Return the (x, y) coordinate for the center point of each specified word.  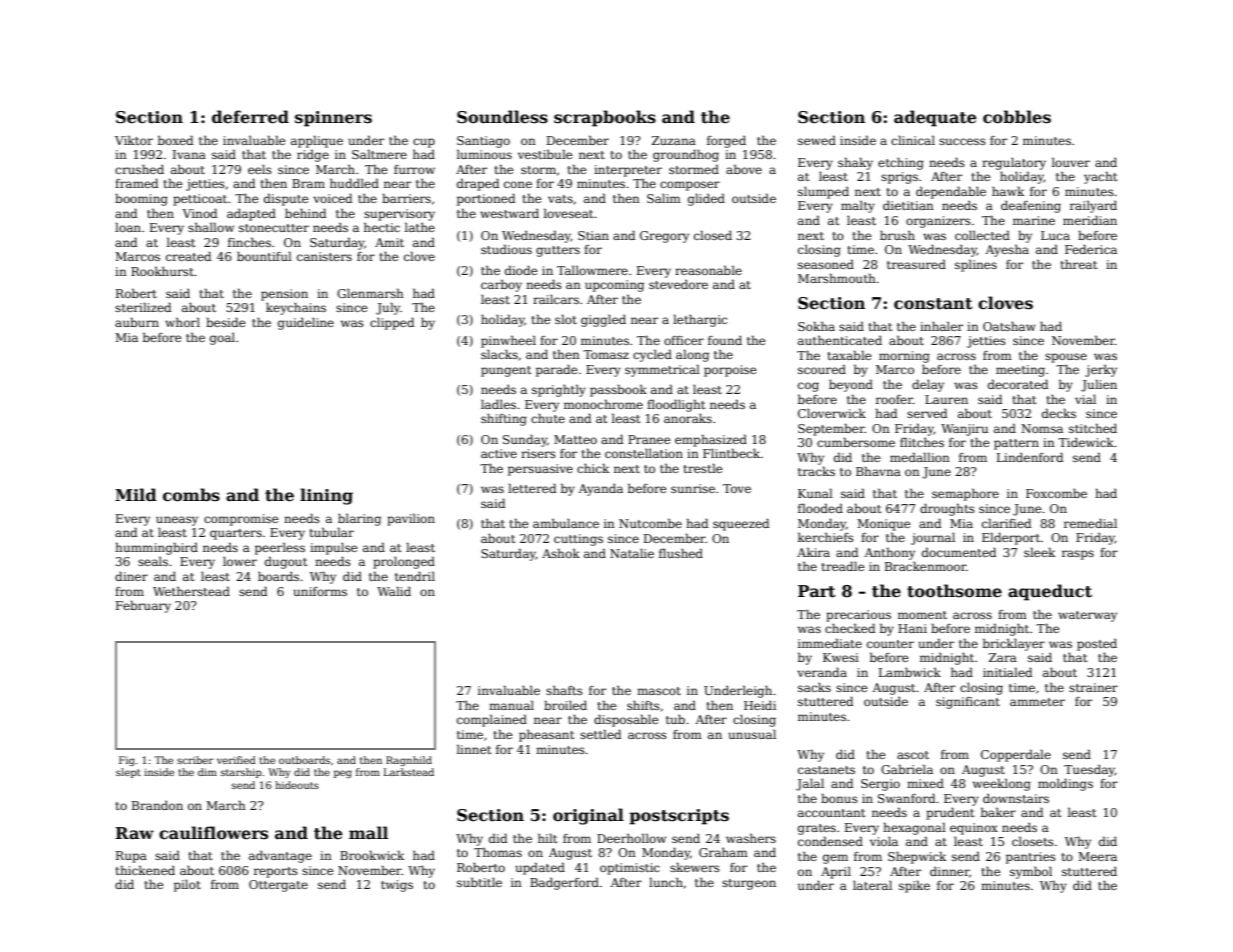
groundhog (686, 155)
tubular (331, 532)
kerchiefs (826, 537)
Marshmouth (837, 278)
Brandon (157, 805)
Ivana (189, 154)
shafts (564, 690)
